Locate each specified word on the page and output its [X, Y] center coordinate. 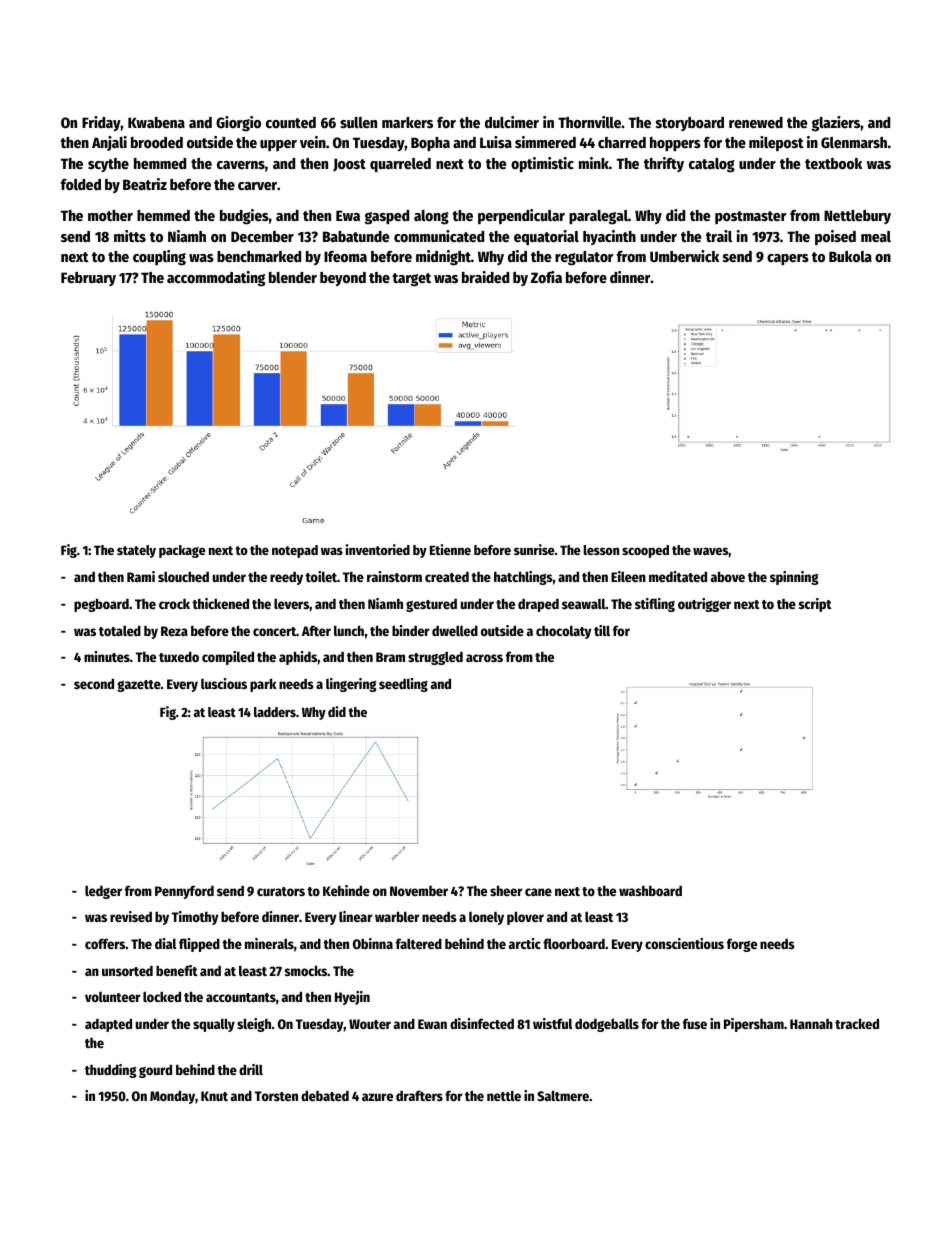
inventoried [377, 549]
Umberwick [684, 256]
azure [377, 1097]
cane [538, 892]
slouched [183, 576]
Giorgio [238, 124]
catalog [712, 165]
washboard [650, 890]
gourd [155, 1071]
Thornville [589, 122]
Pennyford [184, 892]
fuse [695, 1023]
